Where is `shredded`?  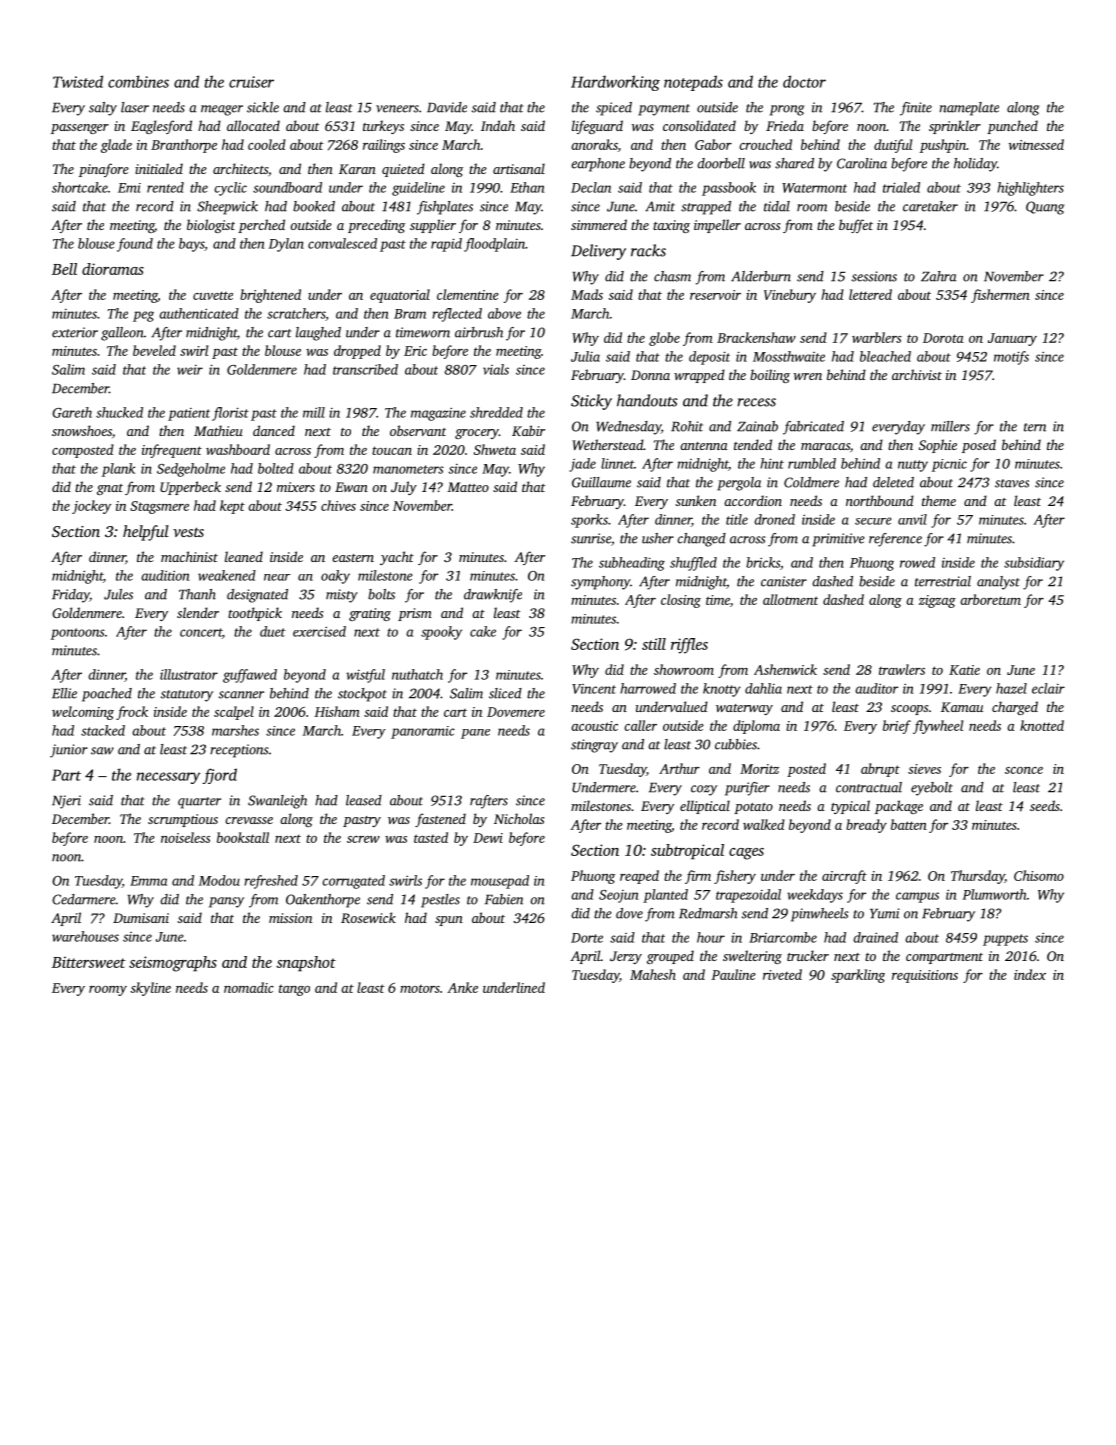 shredded is located at coordinates (496, 412).
